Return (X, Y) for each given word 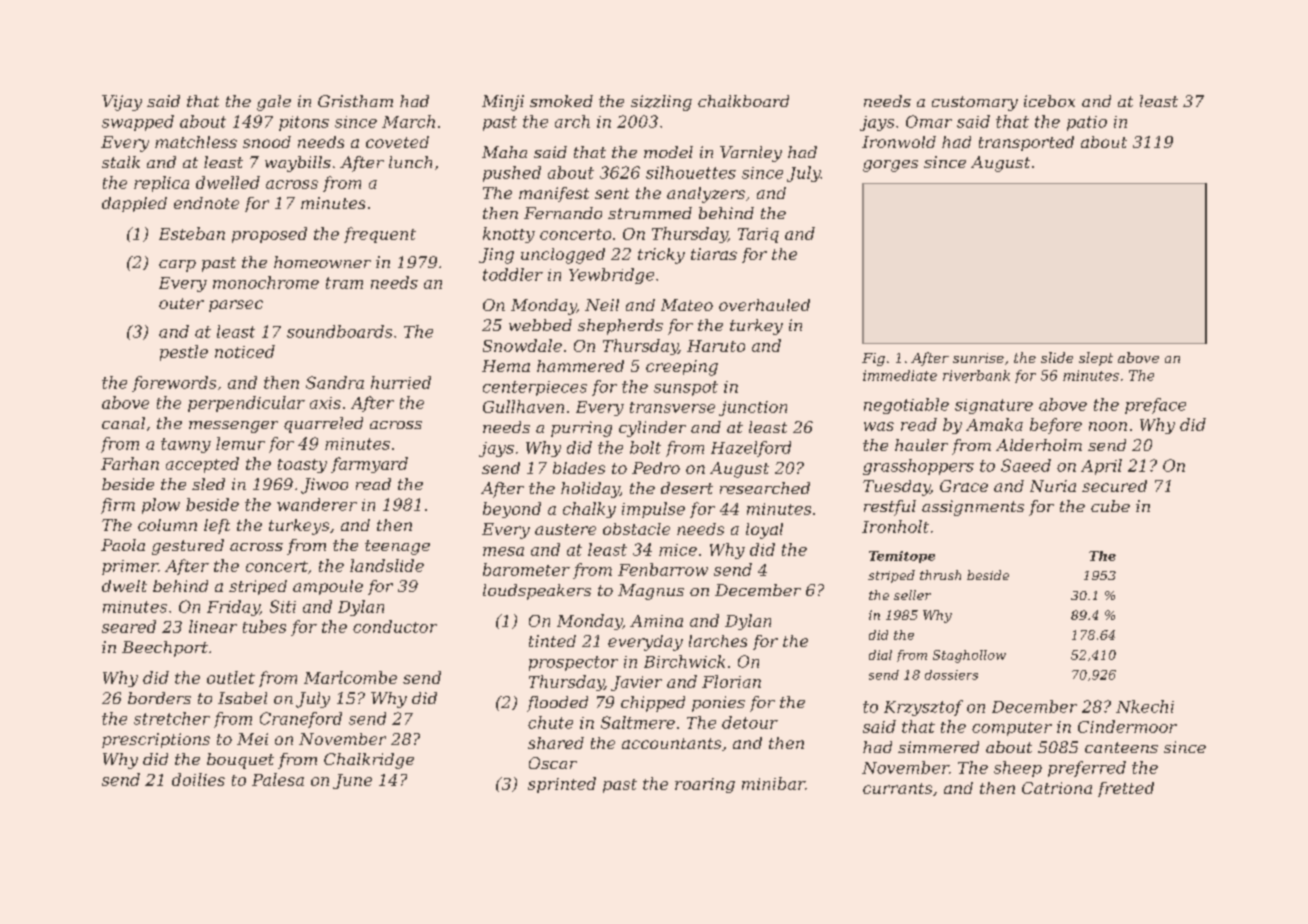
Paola (123, 545)
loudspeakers (537, 592)
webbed (540, 325)
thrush (940, 575)
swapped (138, 123)
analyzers (706, 195)
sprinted (562, 785)
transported (1026, 143)
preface (1155, 406)
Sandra (335, 382)
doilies (198, 779)
